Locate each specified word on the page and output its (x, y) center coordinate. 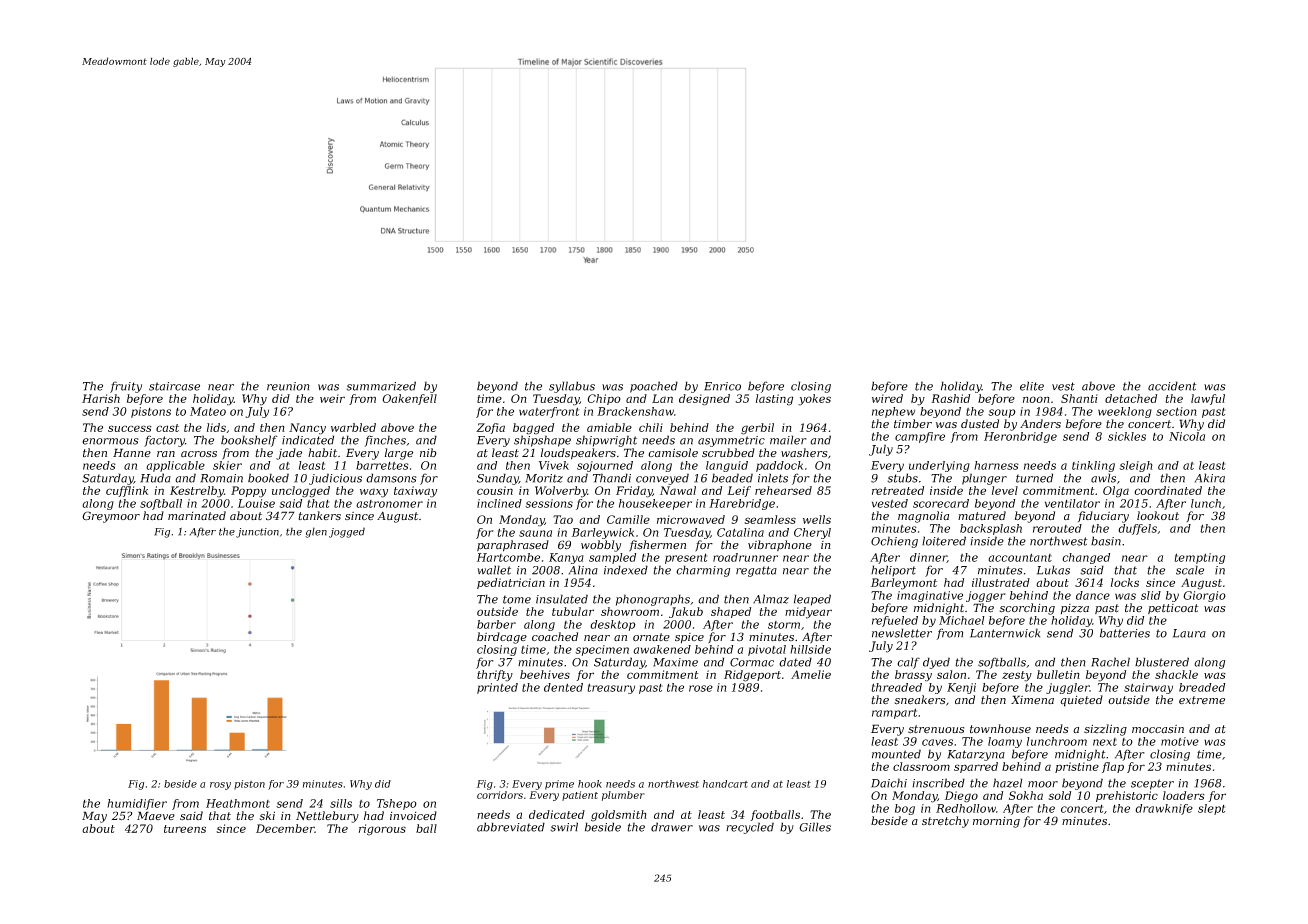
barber (496, 624)
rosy (220, 786)
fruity (126, 387)
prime (559, 785)
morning (996, 822)
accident (1172, 386)
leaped (812, 600)
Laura (1189, 633)
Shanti (1079, 398)
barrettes (382, 465)
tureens (185, 829)
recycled (750, 828)
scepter (1152, 784)
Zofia (490, 428)
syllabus (572, 387)
